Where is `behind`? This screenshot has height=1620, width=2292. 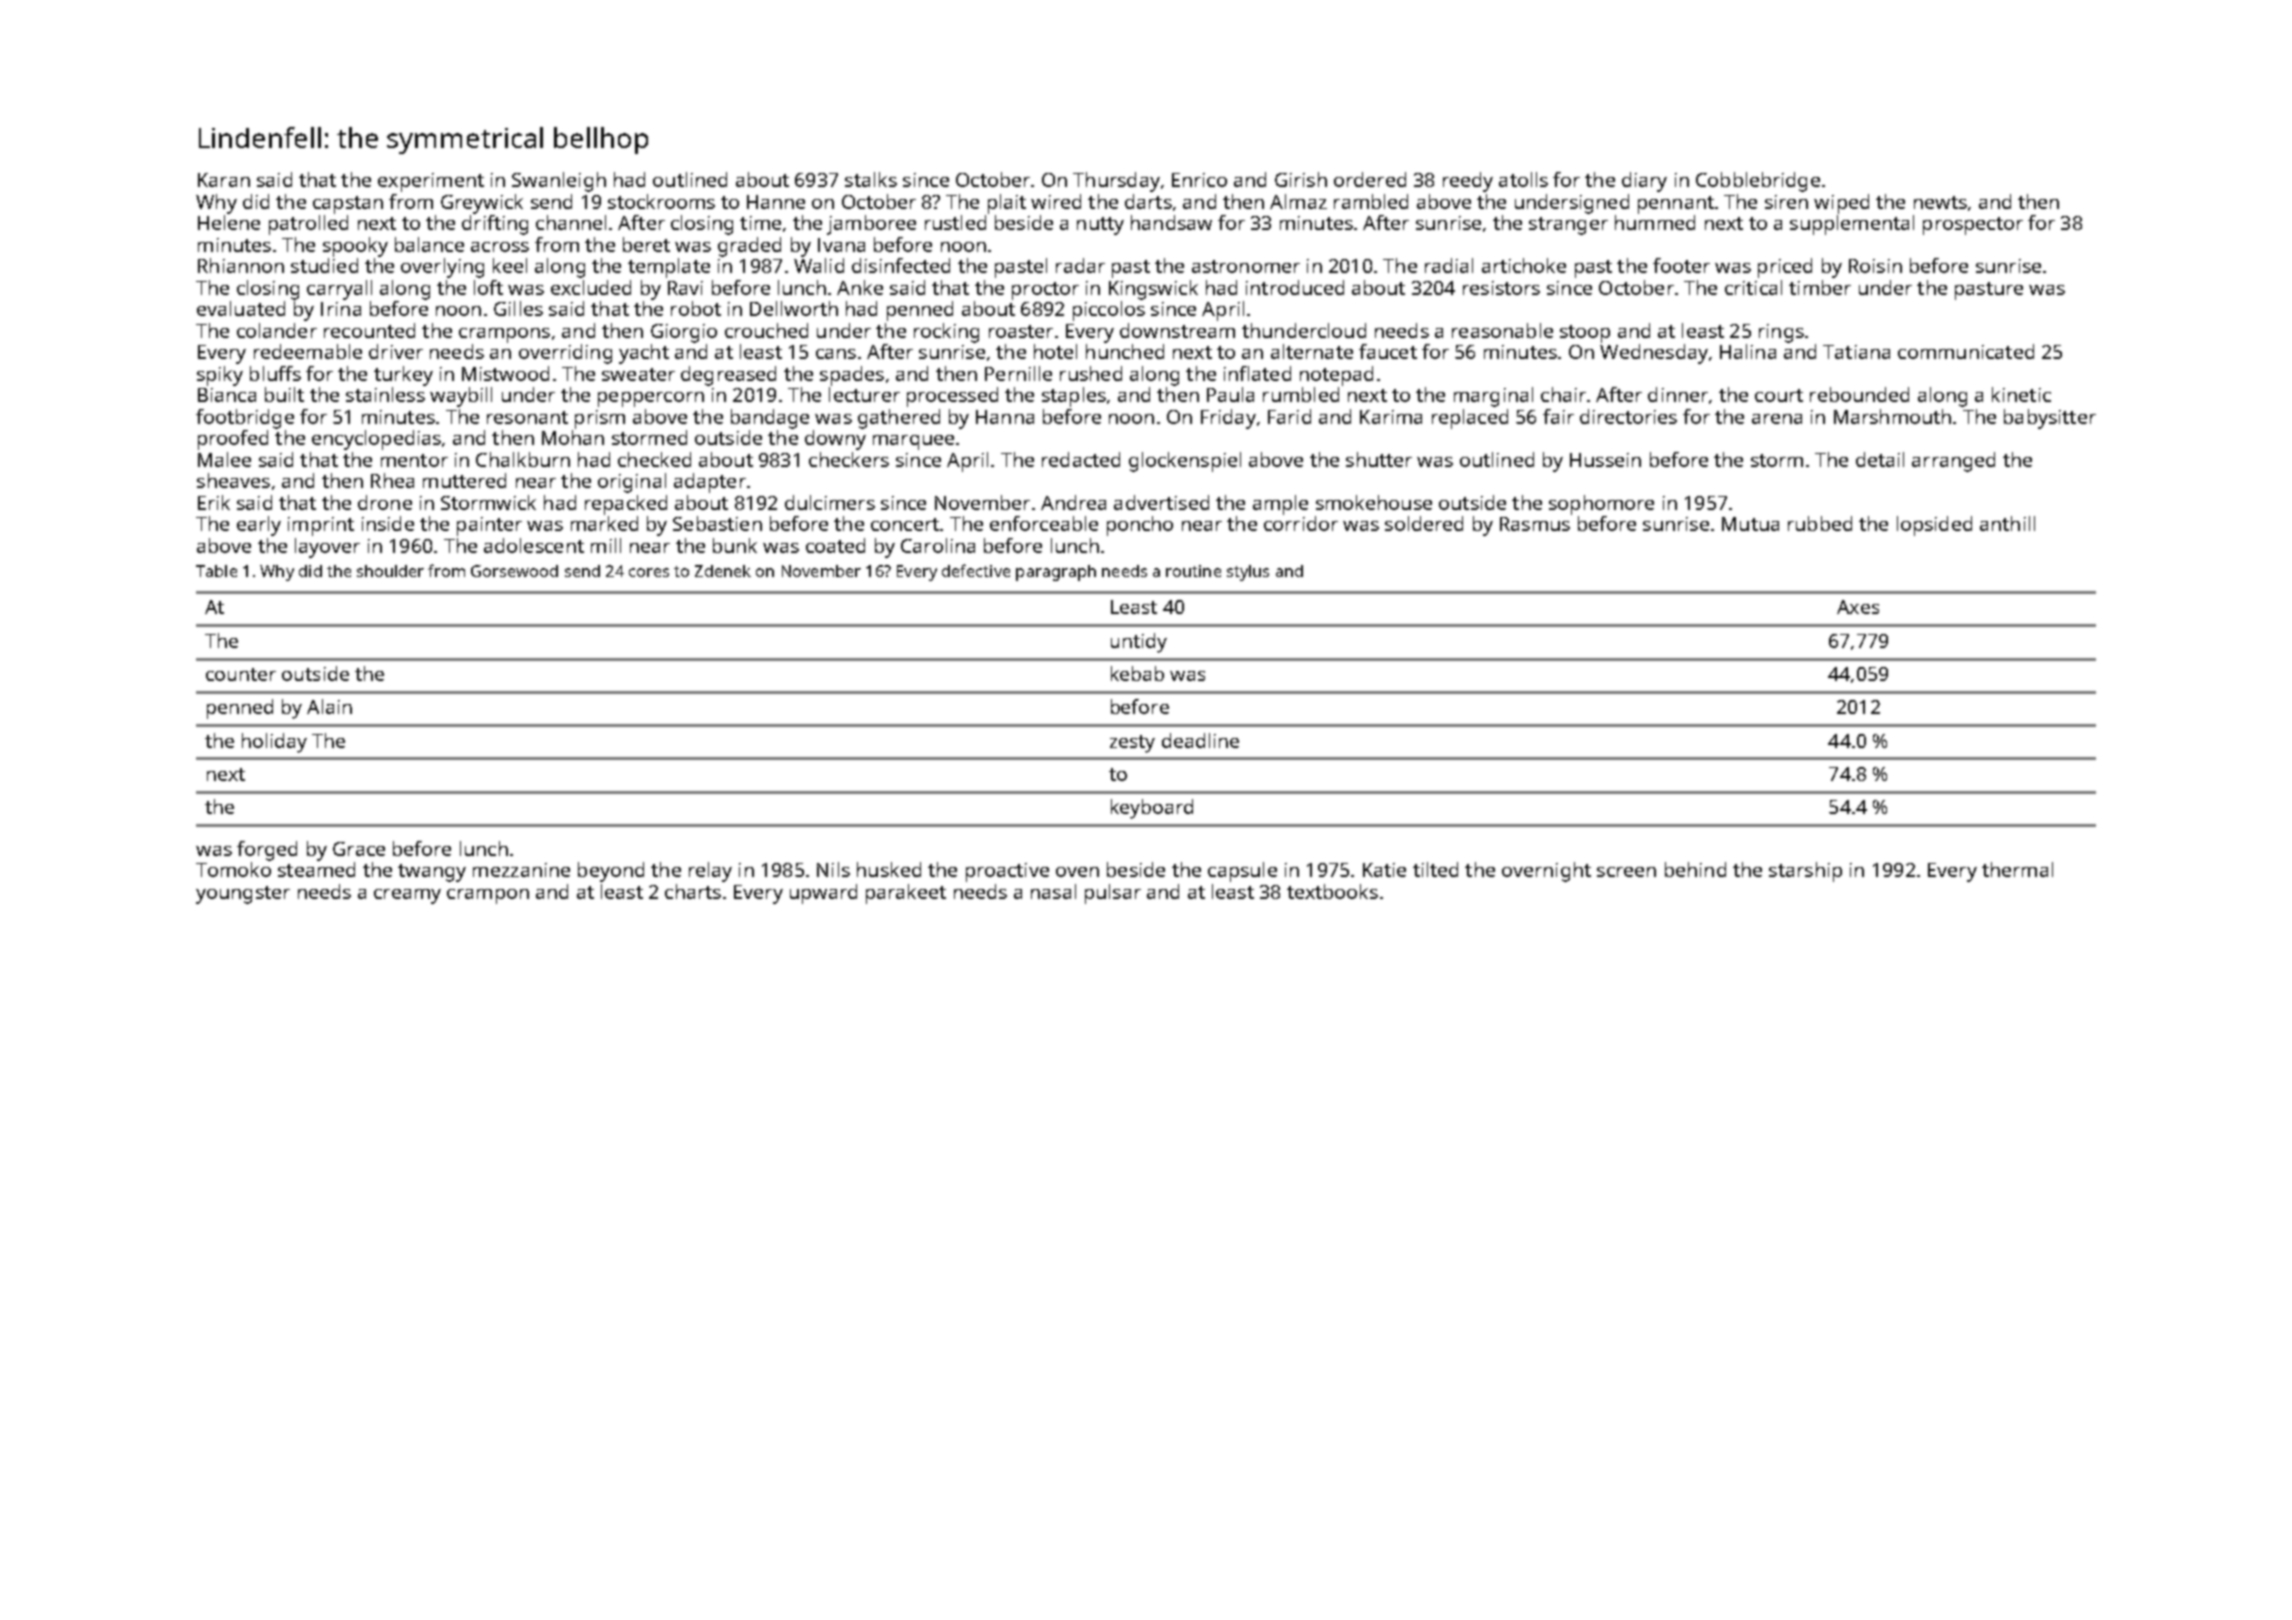 behind is located at coordinates (1695, 869).
